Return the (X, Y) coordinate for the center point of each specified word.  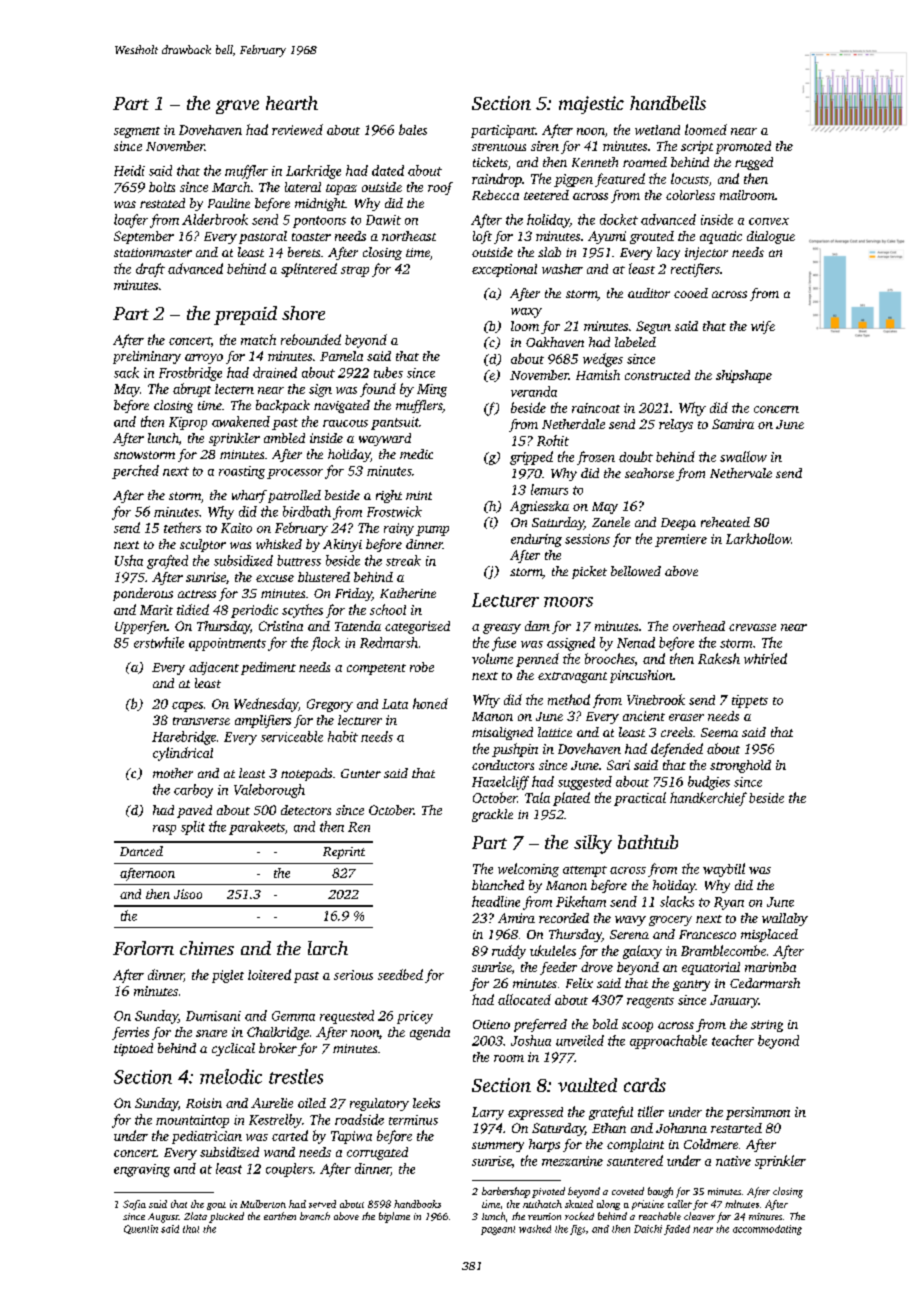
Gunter (361, 773)
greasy (502, 629)
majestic (591, 105)
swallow (743, 456)
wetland (657, 130)
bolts (162, 187)
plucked (226, 1217)
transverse (201, 721)
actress (197, 594)
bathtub (648, 842)
